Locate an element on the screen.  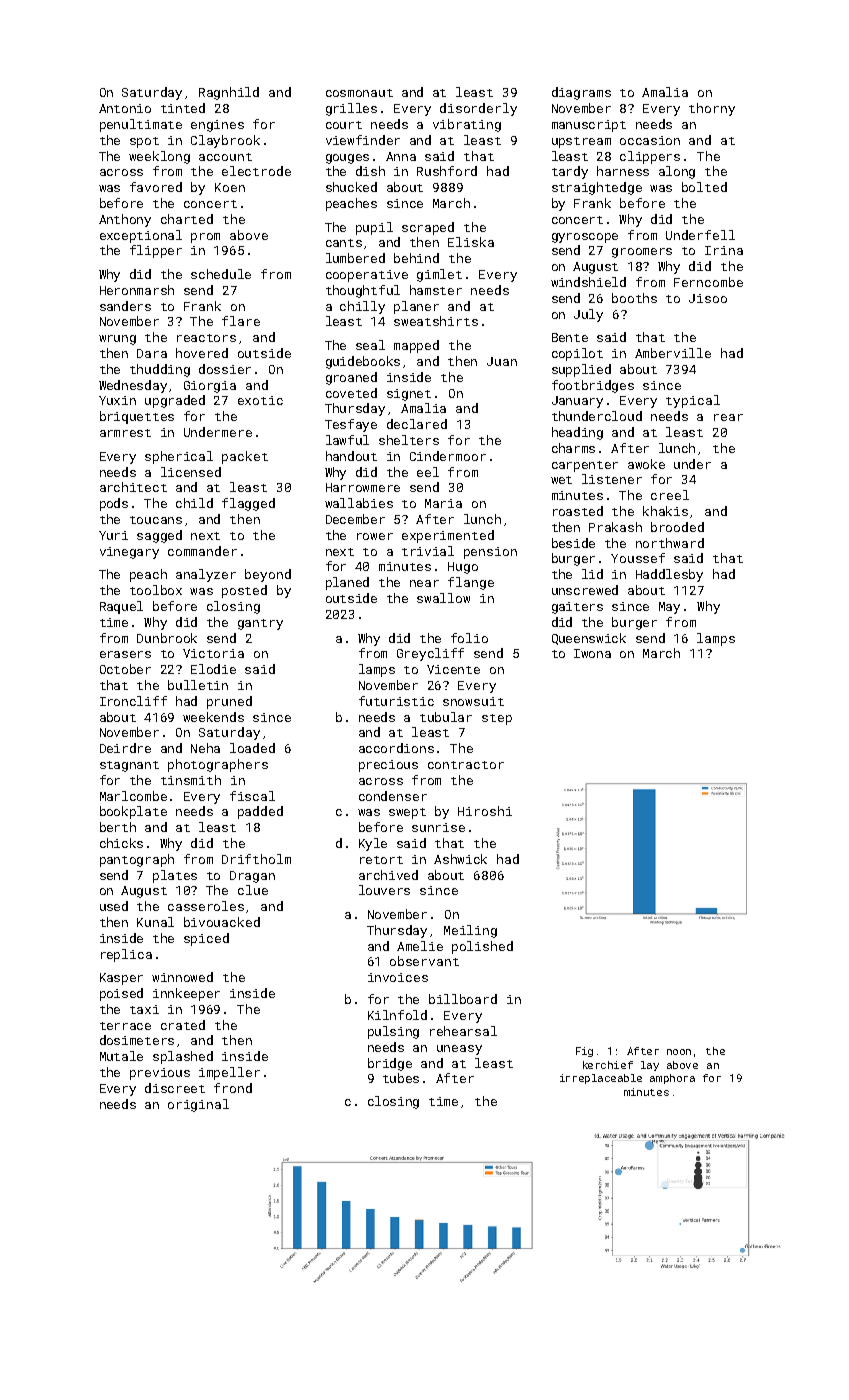
exceptional is located at coordinates (141, 236).
